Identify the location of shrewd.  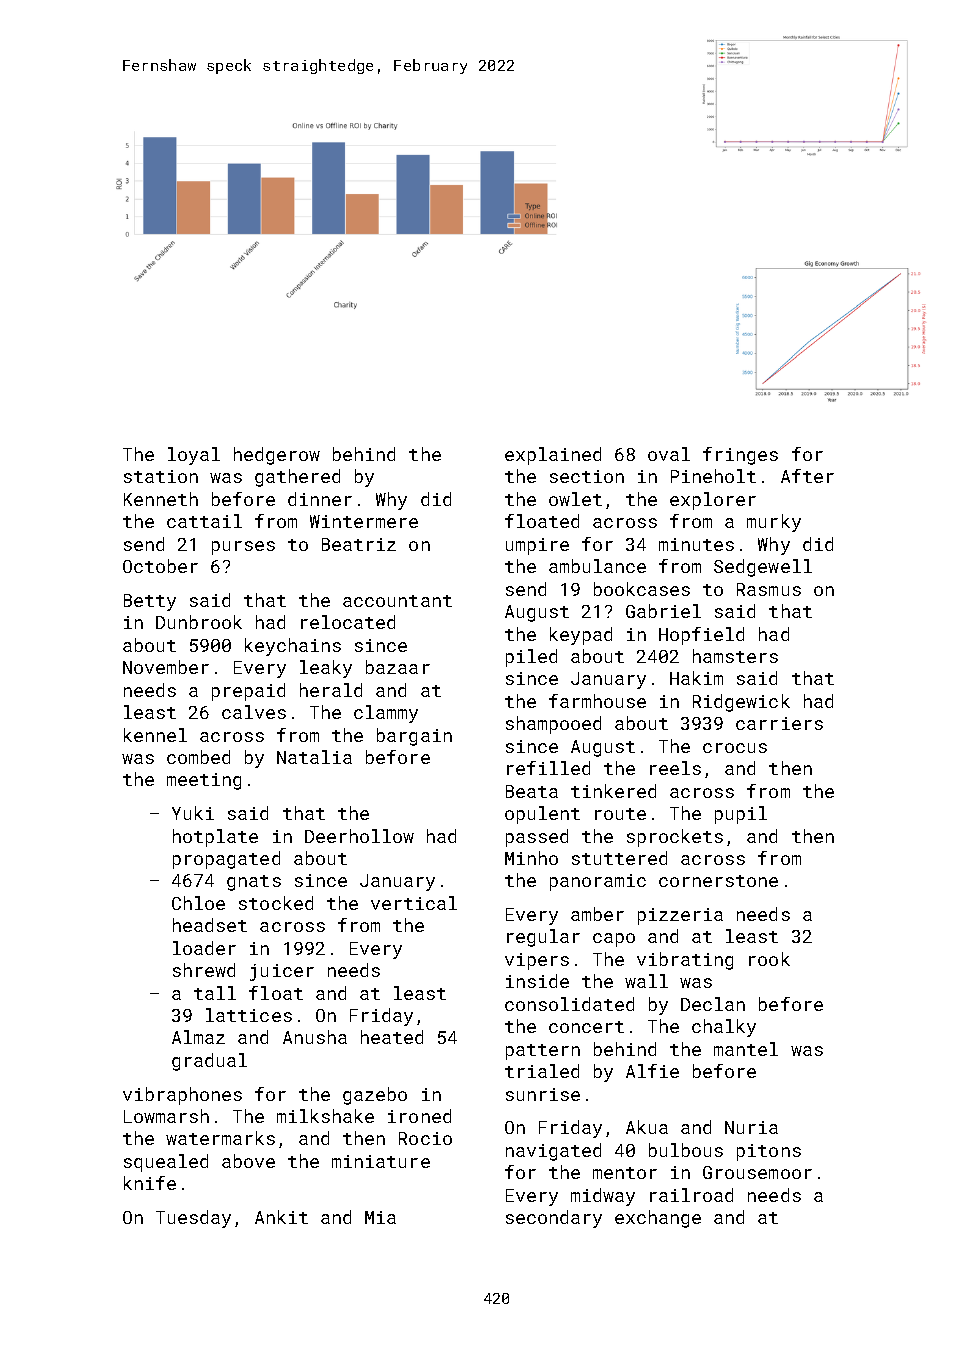
(204, 970).
